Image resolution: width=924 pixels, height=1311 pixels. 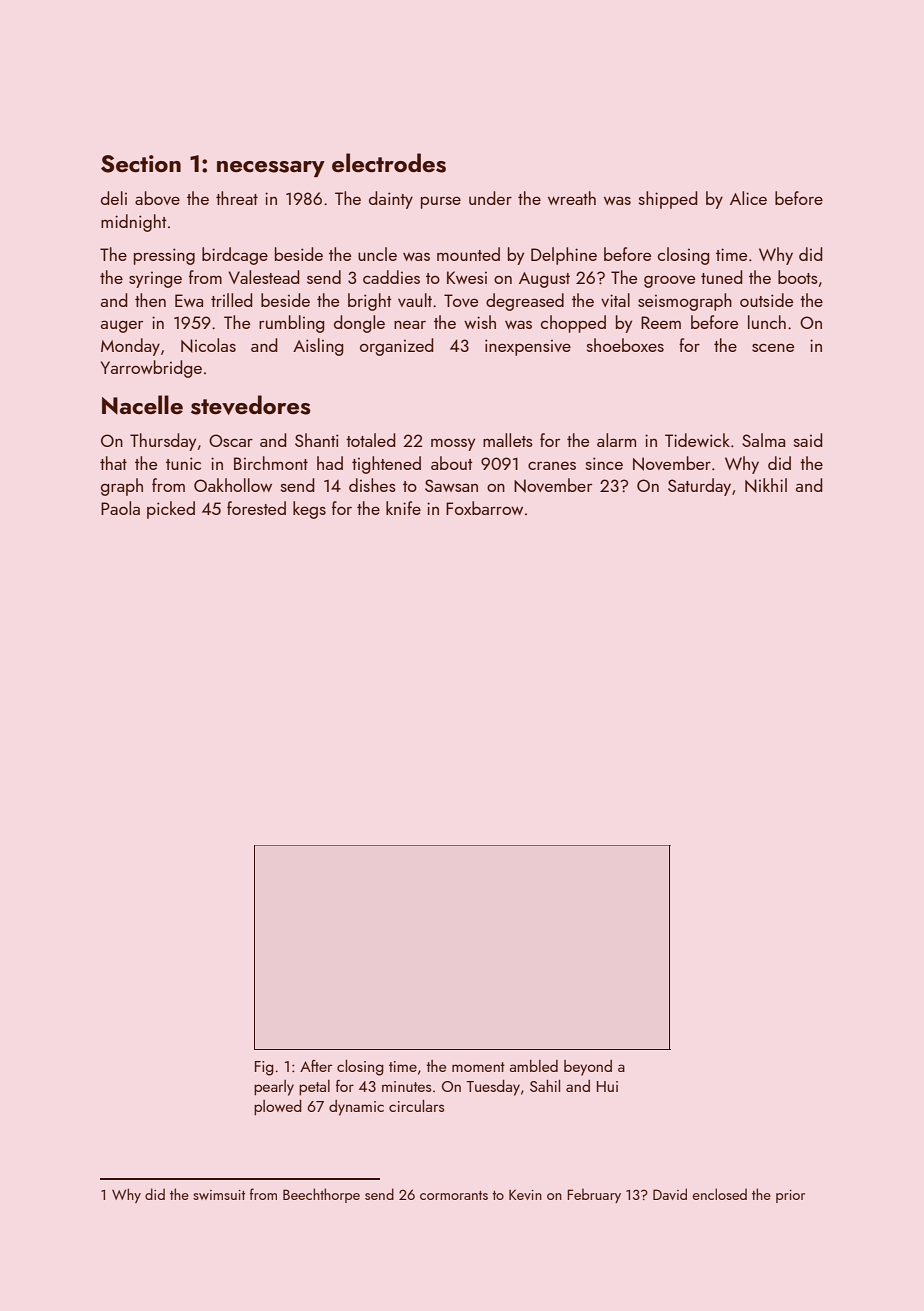 What do you see at coordinates (766, 485) in the screenshot?
I see `Nikhil` at bounding box center [766, 485].
